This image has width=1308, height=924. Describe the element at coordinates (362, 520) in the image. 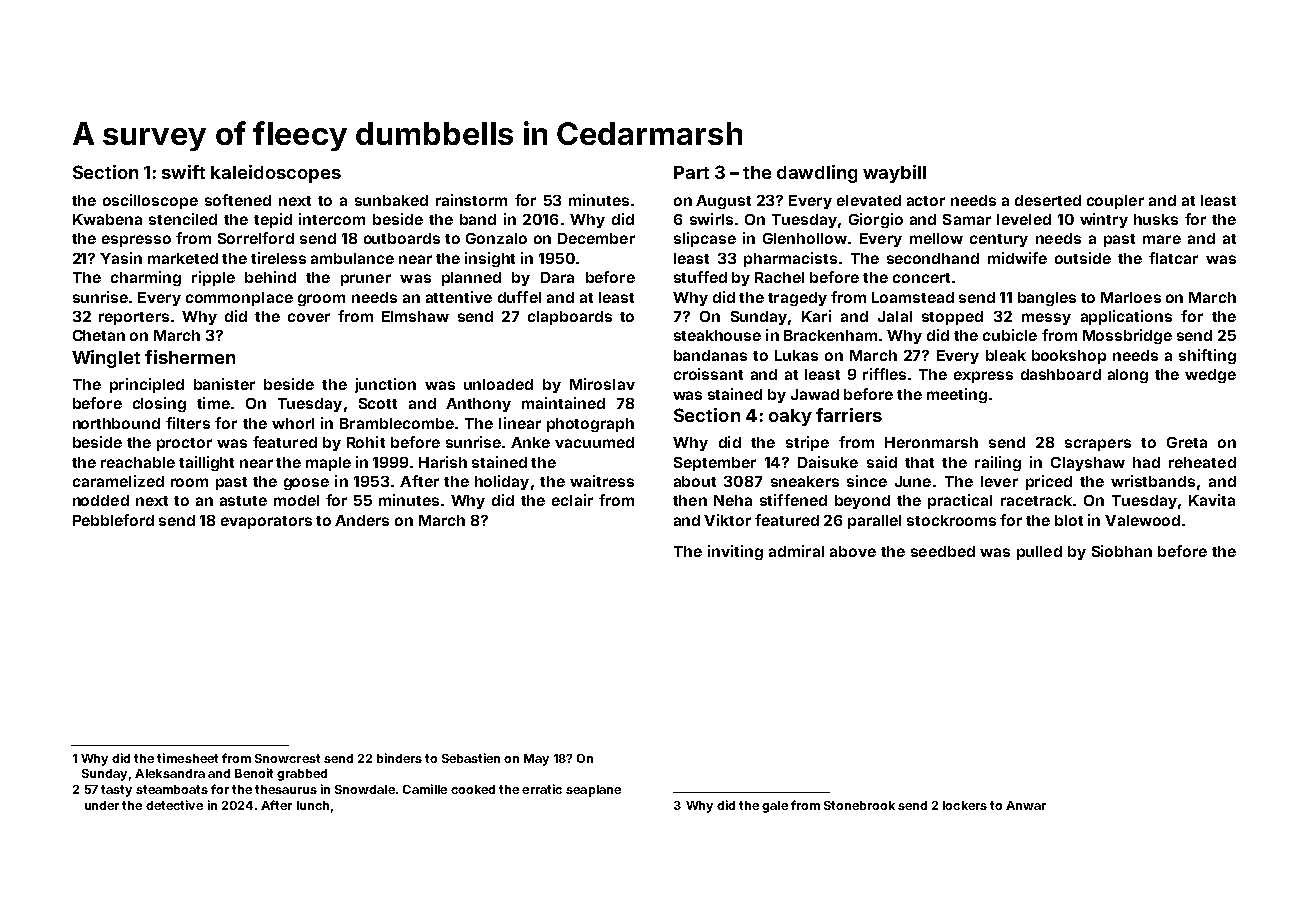

I see `Anders` at that location.
